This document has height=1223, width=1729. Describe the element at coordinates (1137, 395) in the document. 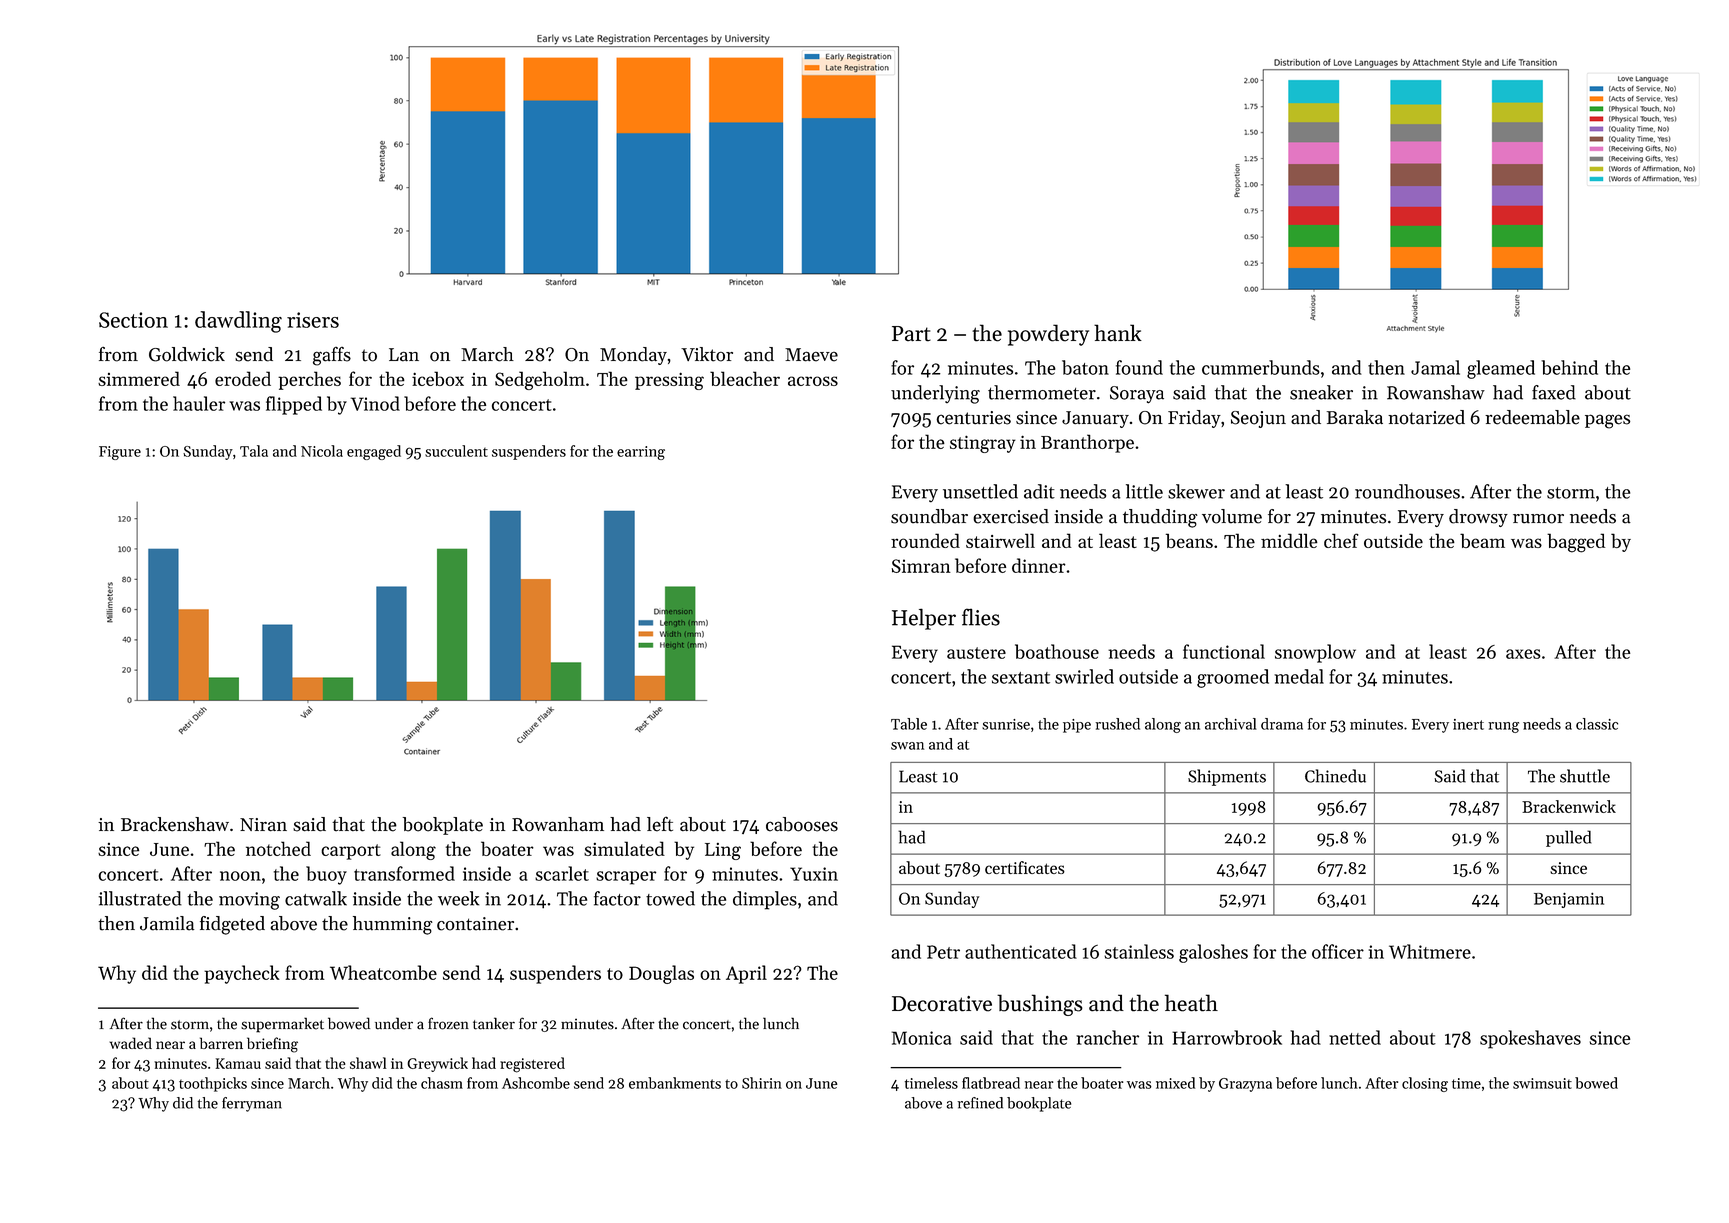

I see `Soraya` at that location.
